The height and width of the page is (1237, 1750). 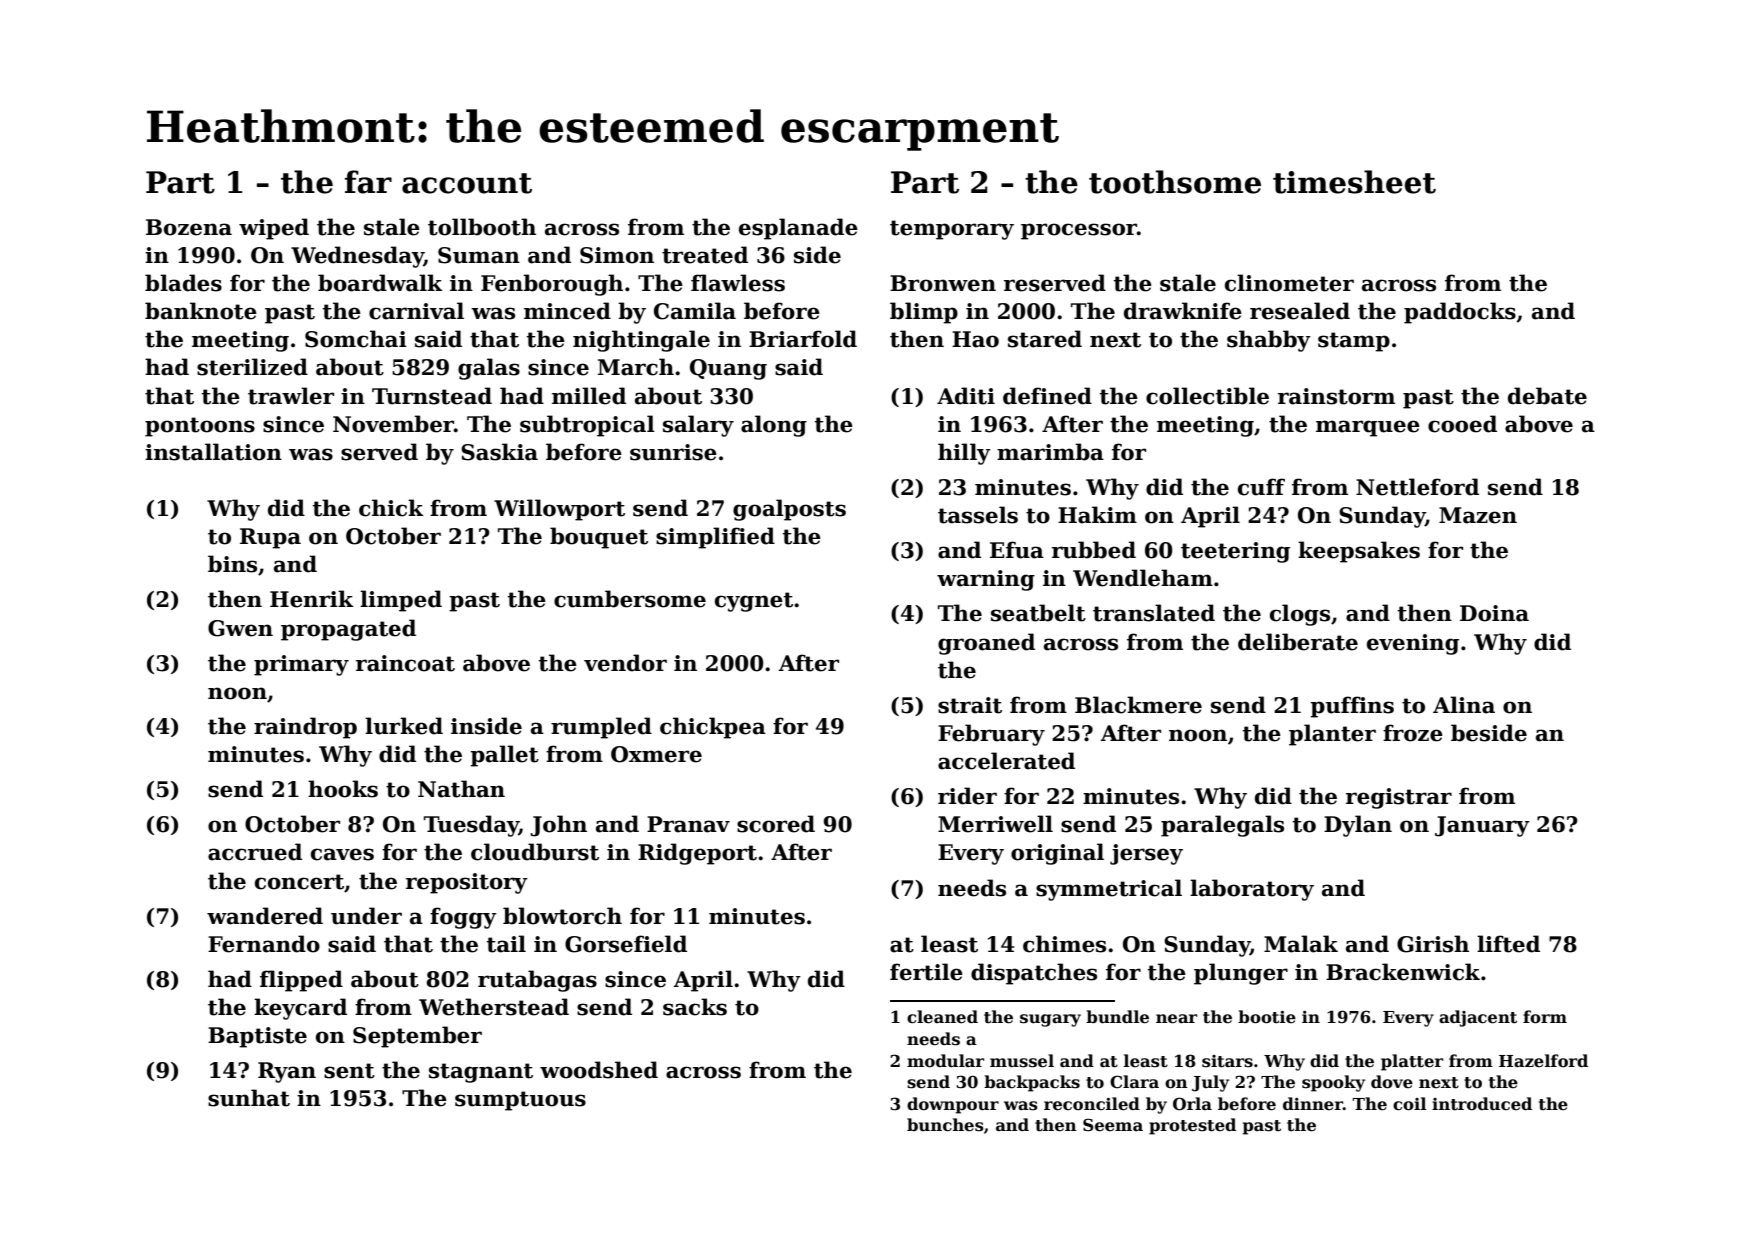 I want to click on cumbersome, so click(x=630, y=599).
